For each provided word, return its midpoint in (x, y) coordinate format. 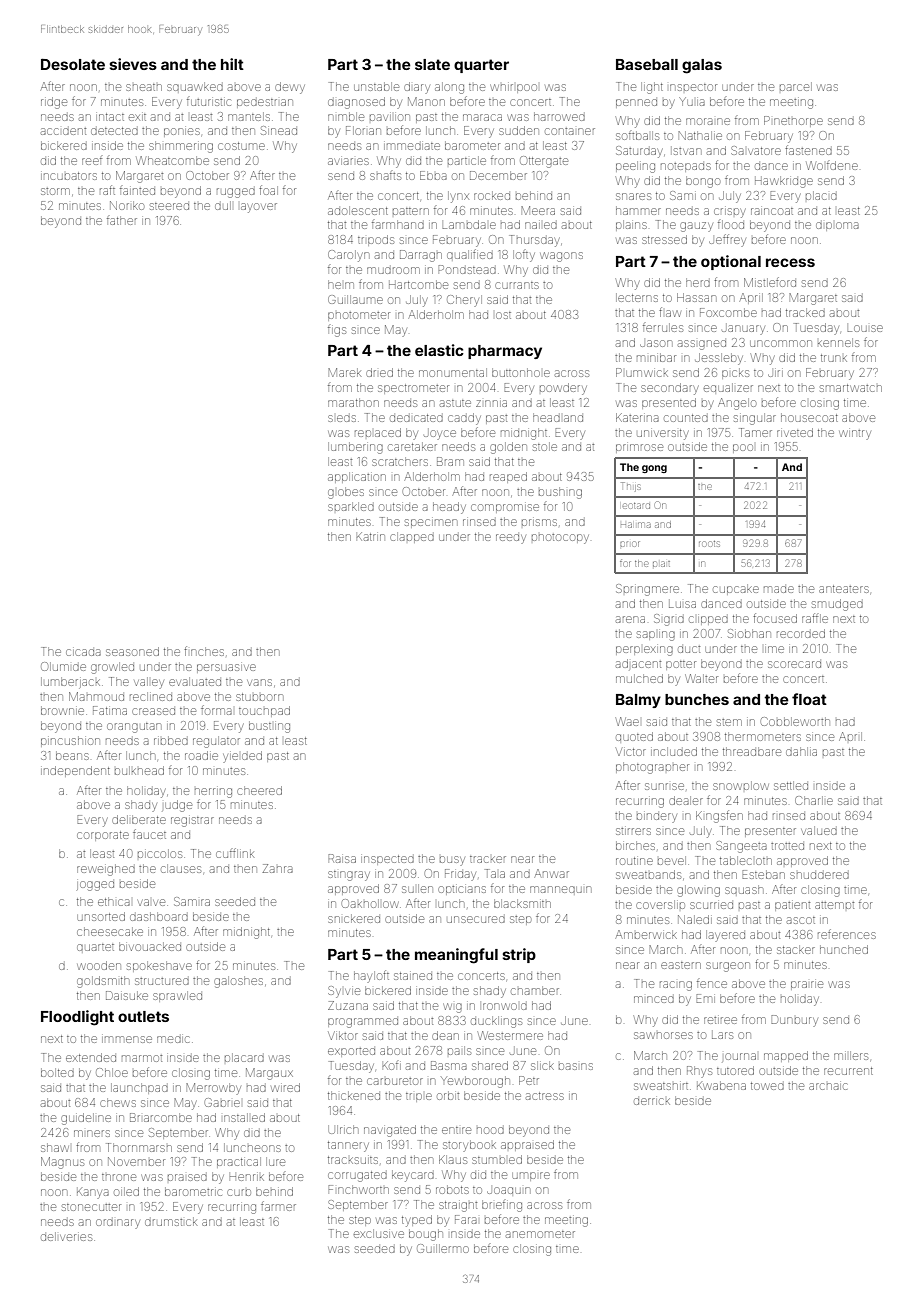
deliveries (66, 1236)
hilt (232, 64)
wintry (855, 435)
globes (346, 493)
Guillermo (443, 1248)
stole (545, 446)
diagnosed (356, 103)
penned (636, 103)
